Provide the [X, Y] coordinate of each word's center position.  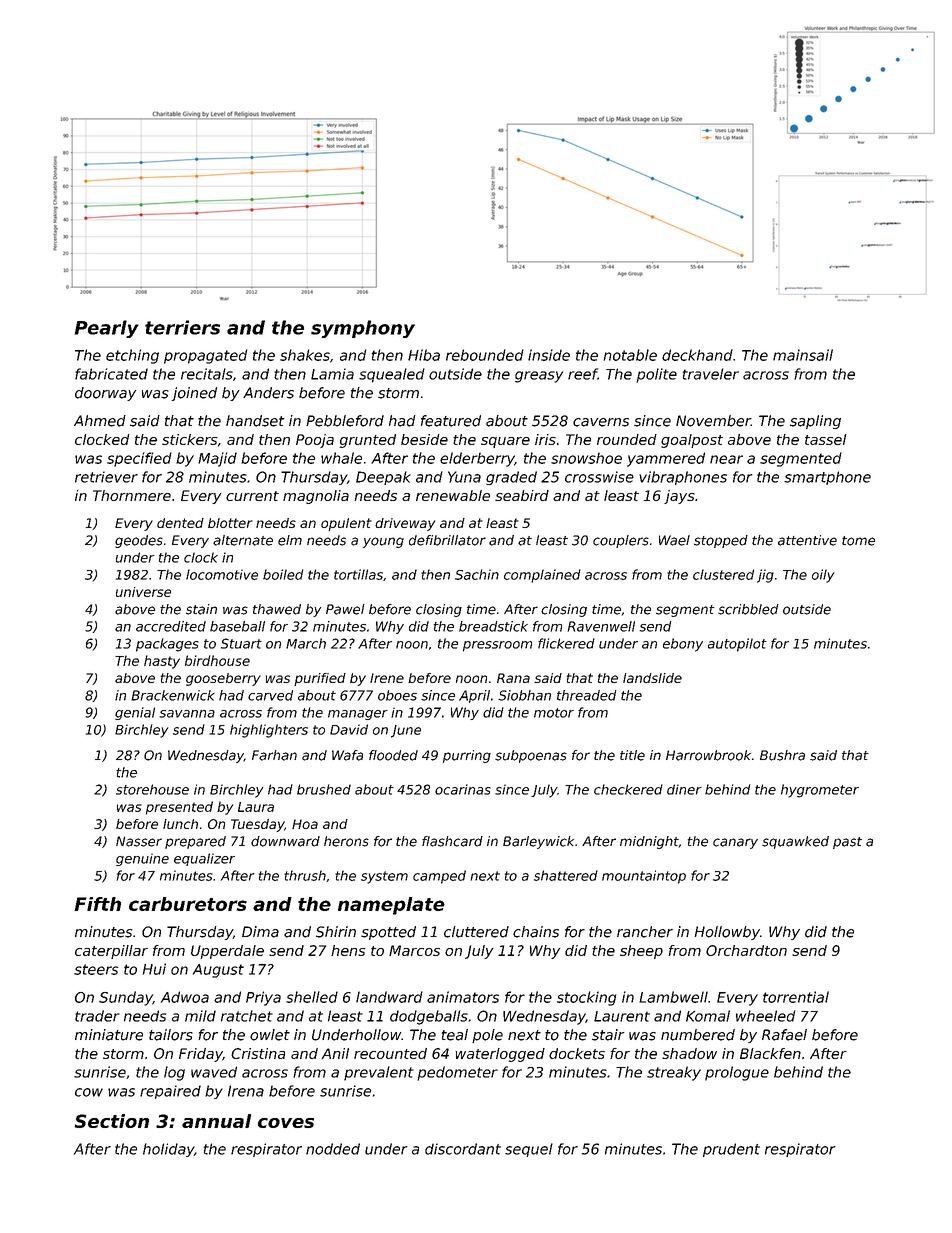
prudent [731, 1150]
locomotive [222, 574]
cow [89, 1092]
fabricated [111, 374]
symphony [363, 329]
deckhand [697, 355]
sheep [641, 952]
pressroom [497, 646]
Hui [154, 969]
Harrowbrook [708, 755]
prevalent [379, 1073]
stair [608, 1035]
